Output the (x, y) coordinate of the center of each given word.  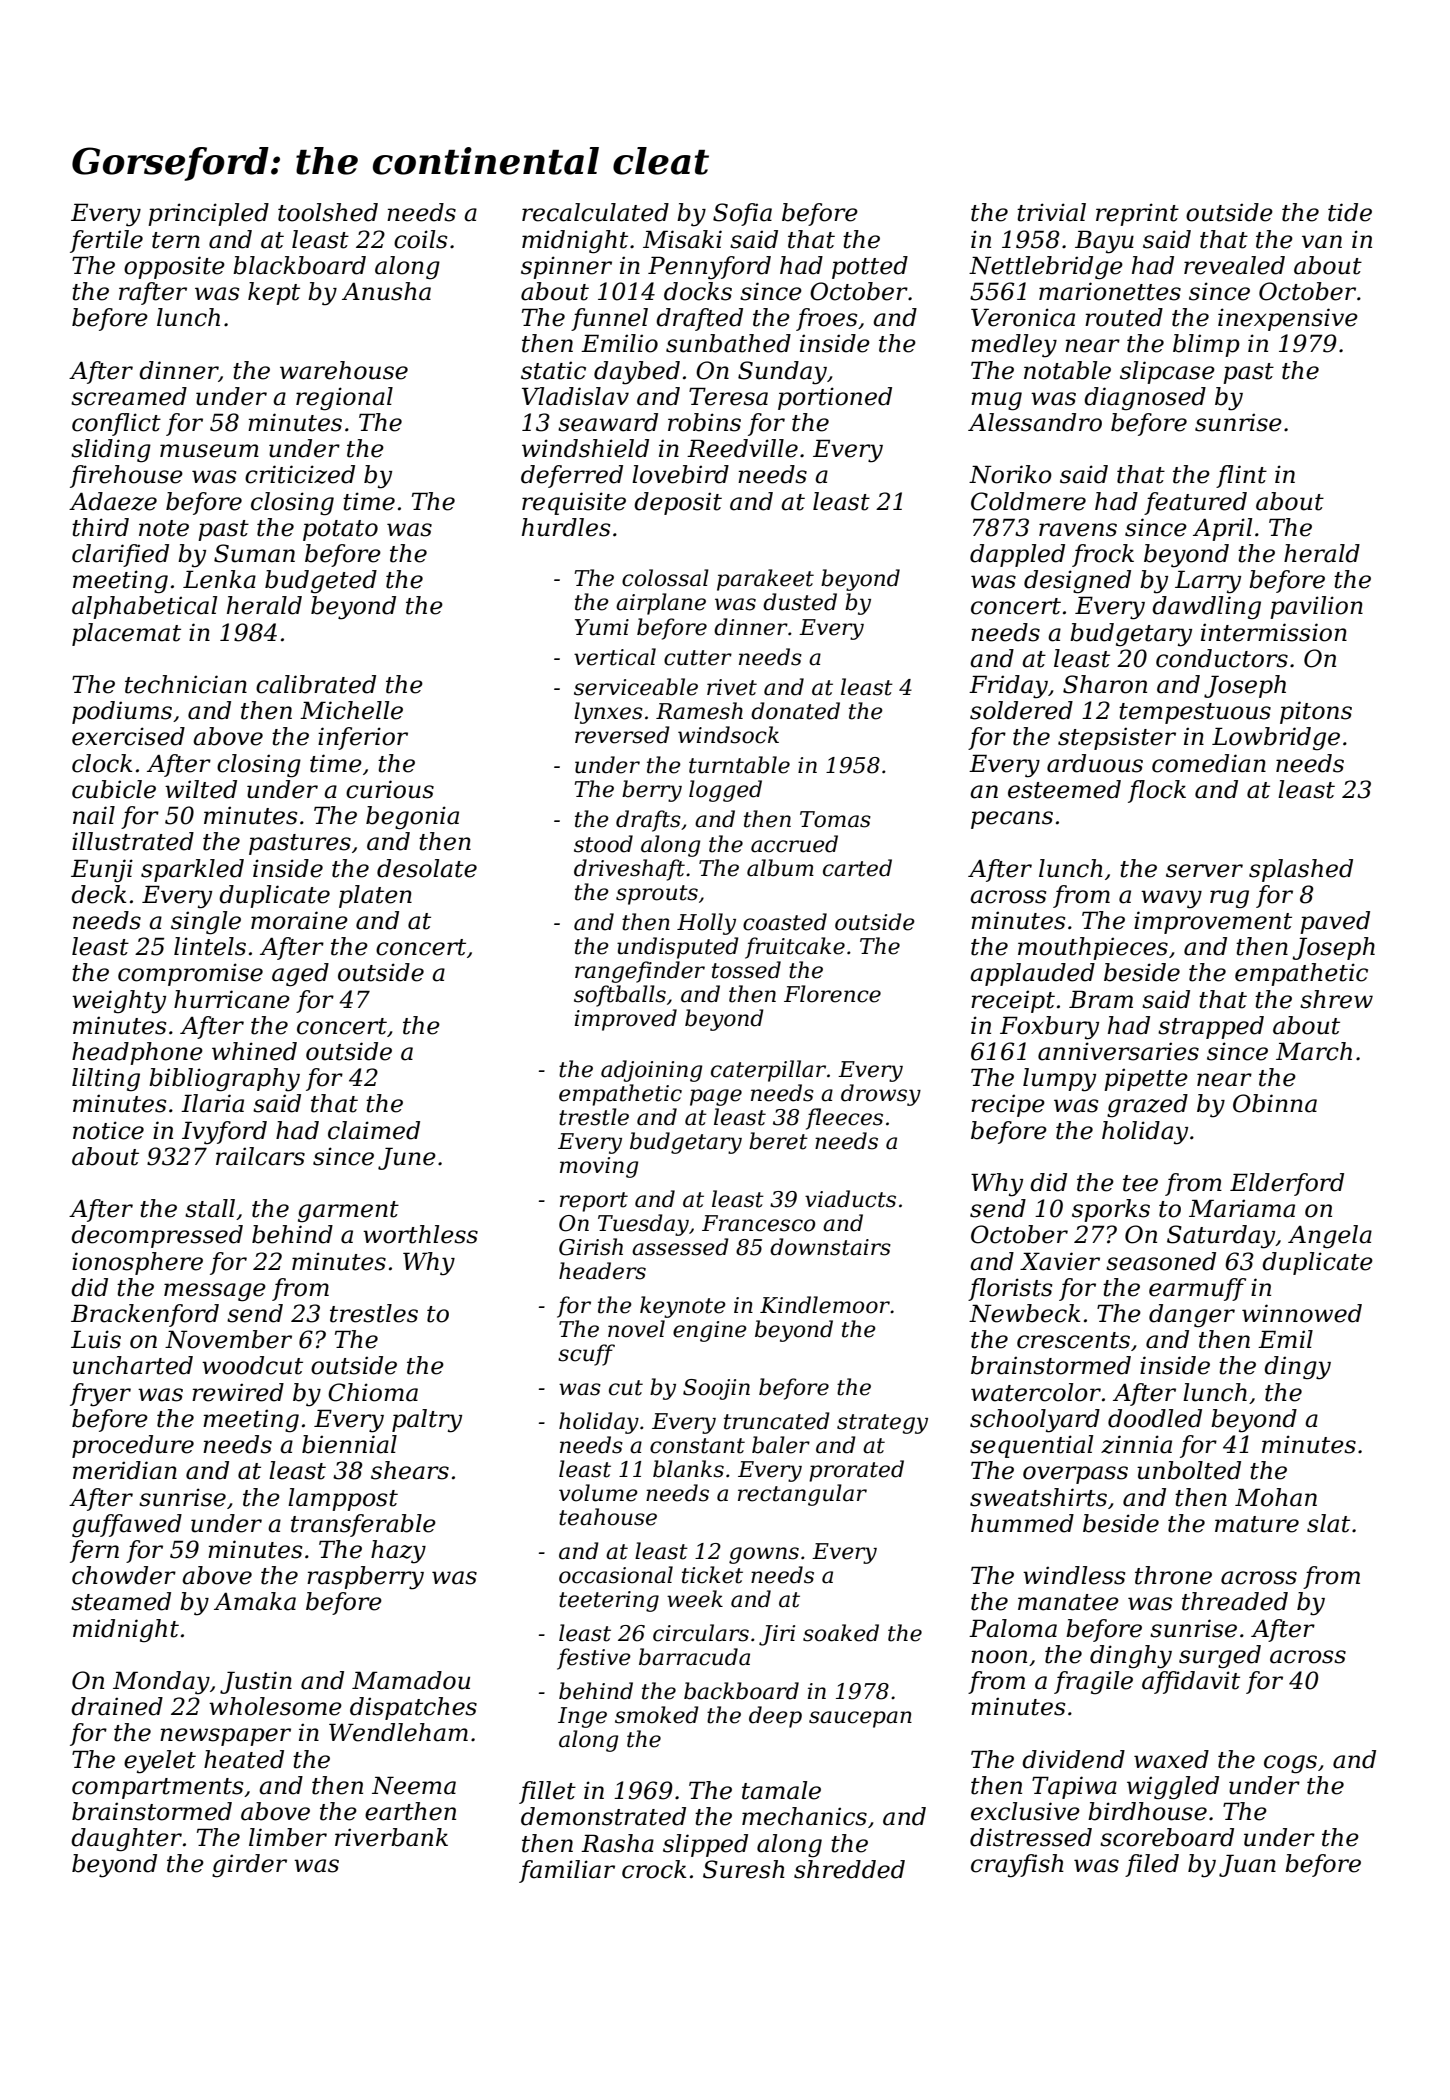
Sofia (742, 214)
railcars (260, 1156)
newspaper (225, 1737)
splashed (1301, 870)
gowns (764, 1555)
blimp (1206, 345)
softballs (620, 996)
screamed (129, 396)
